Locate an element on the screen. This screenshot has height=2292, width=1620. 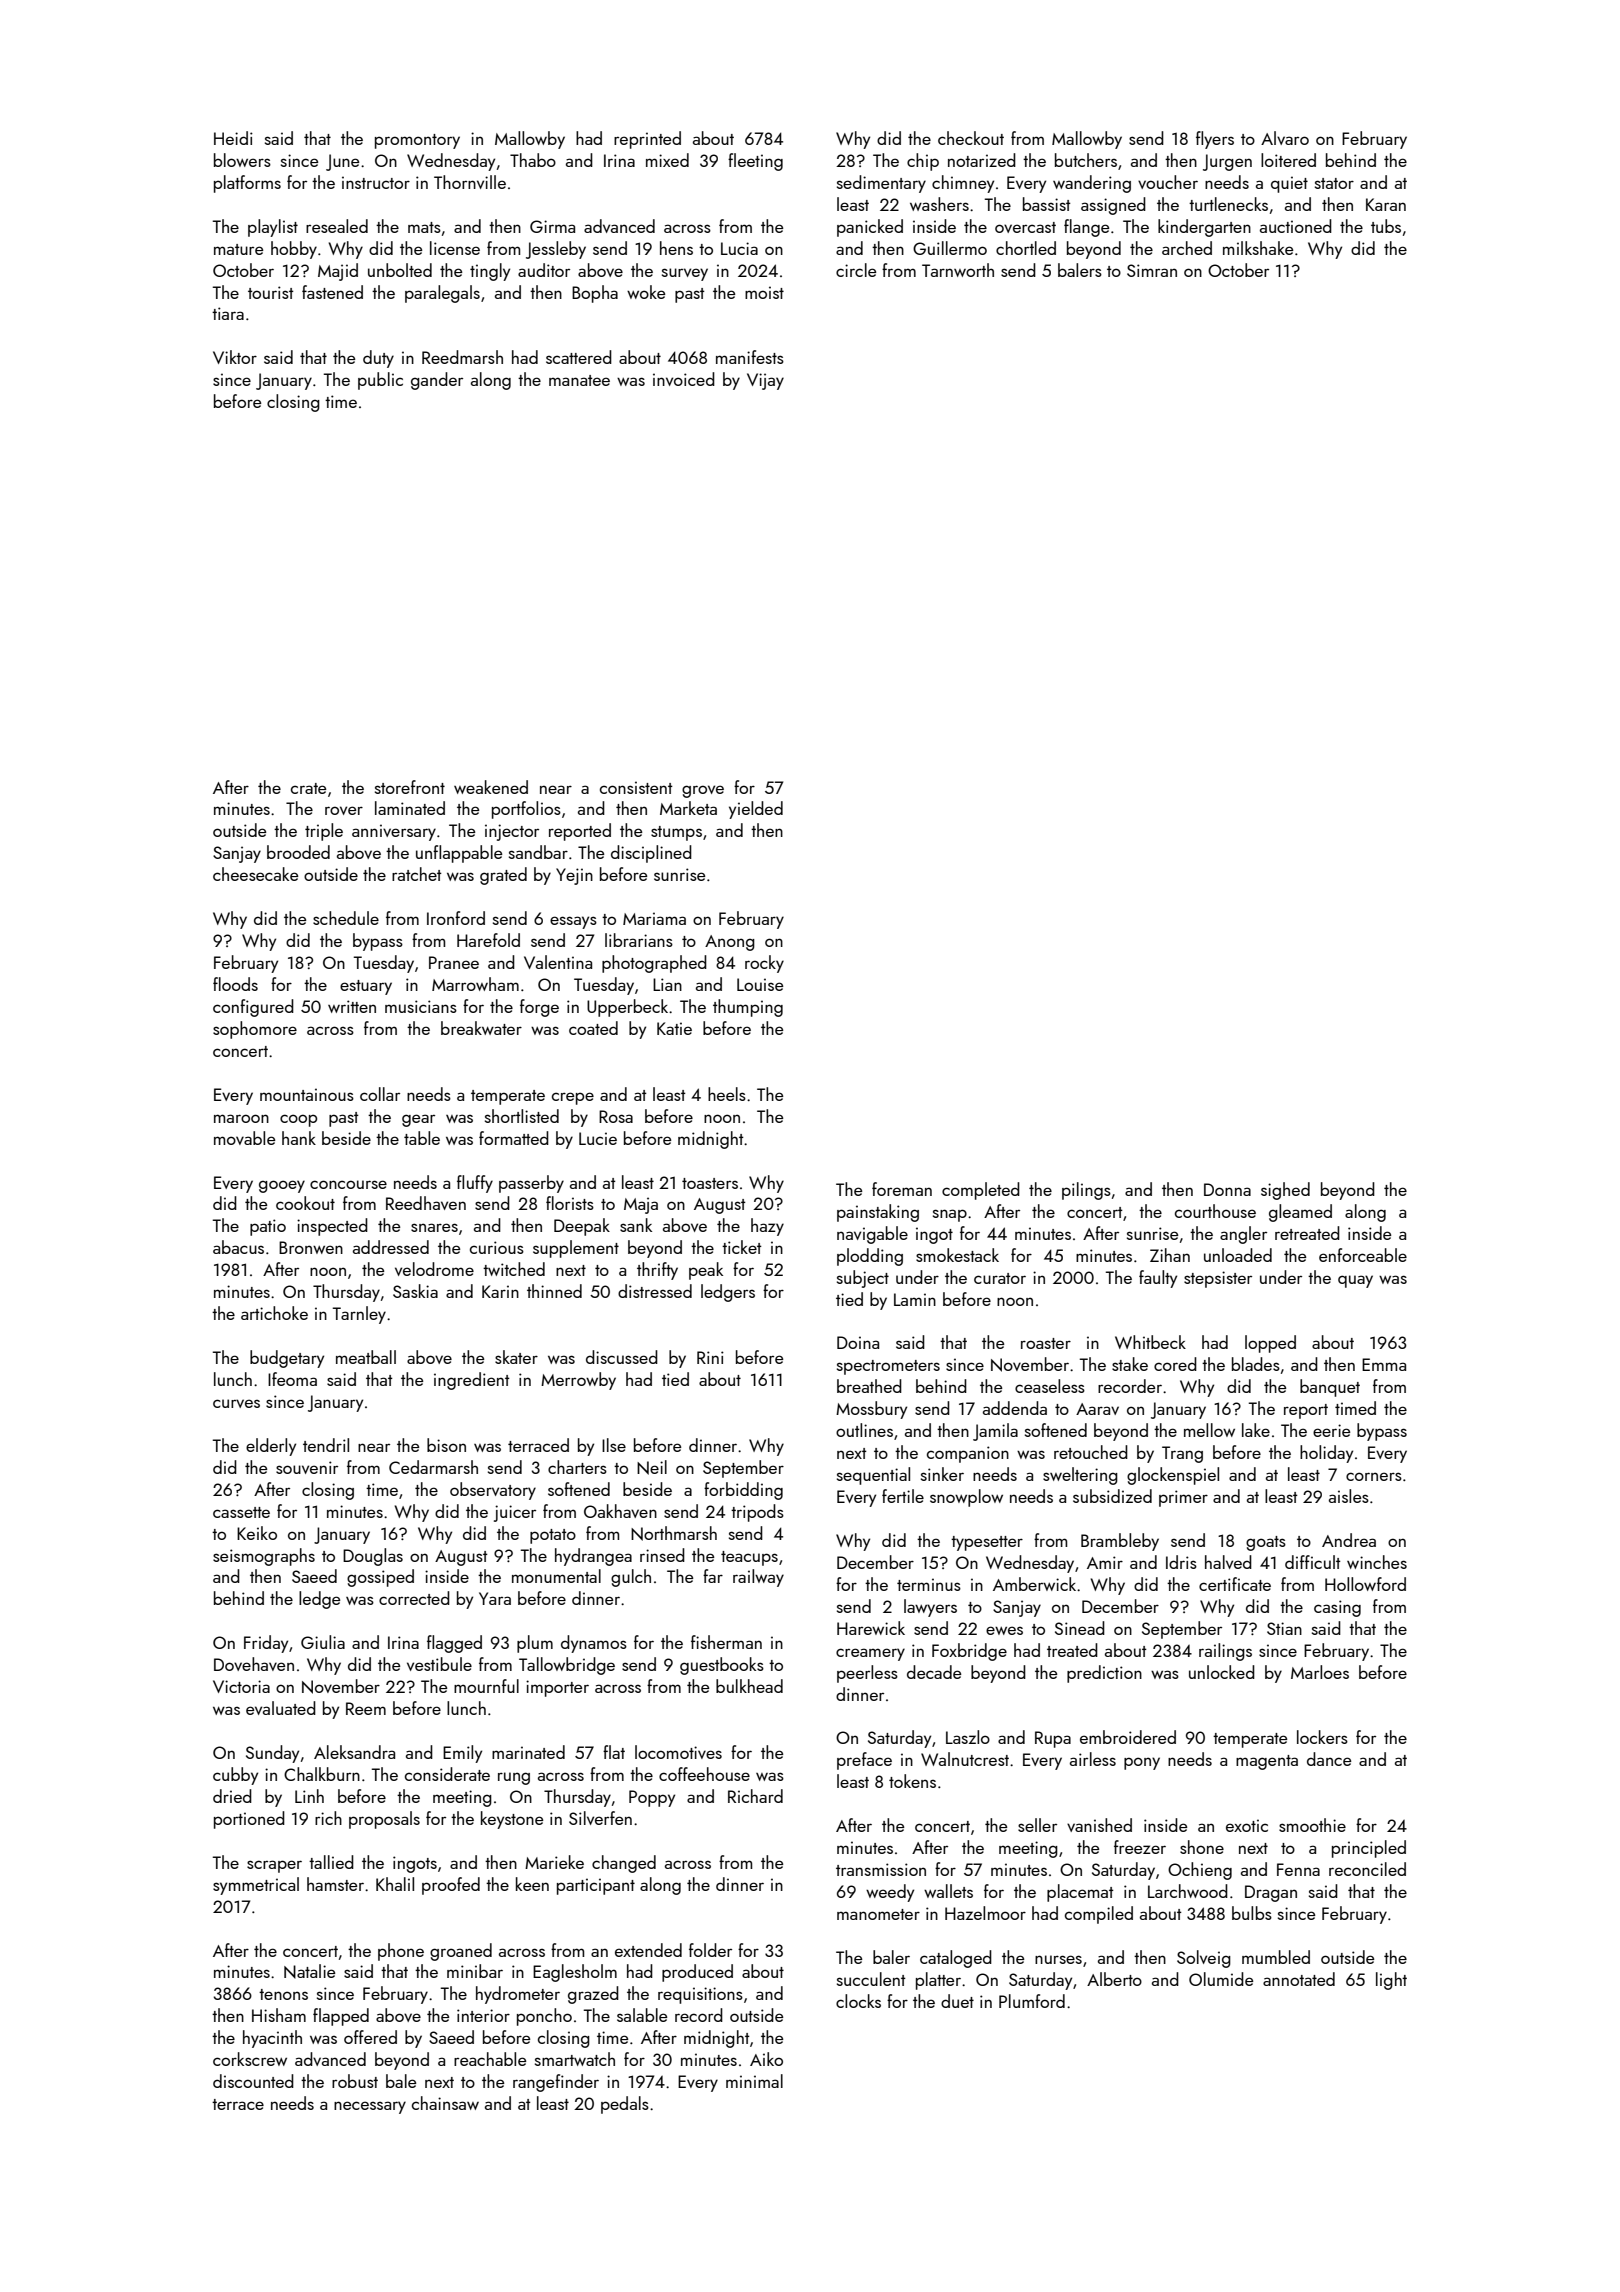
Louise is located at coordinates (760, 984).
